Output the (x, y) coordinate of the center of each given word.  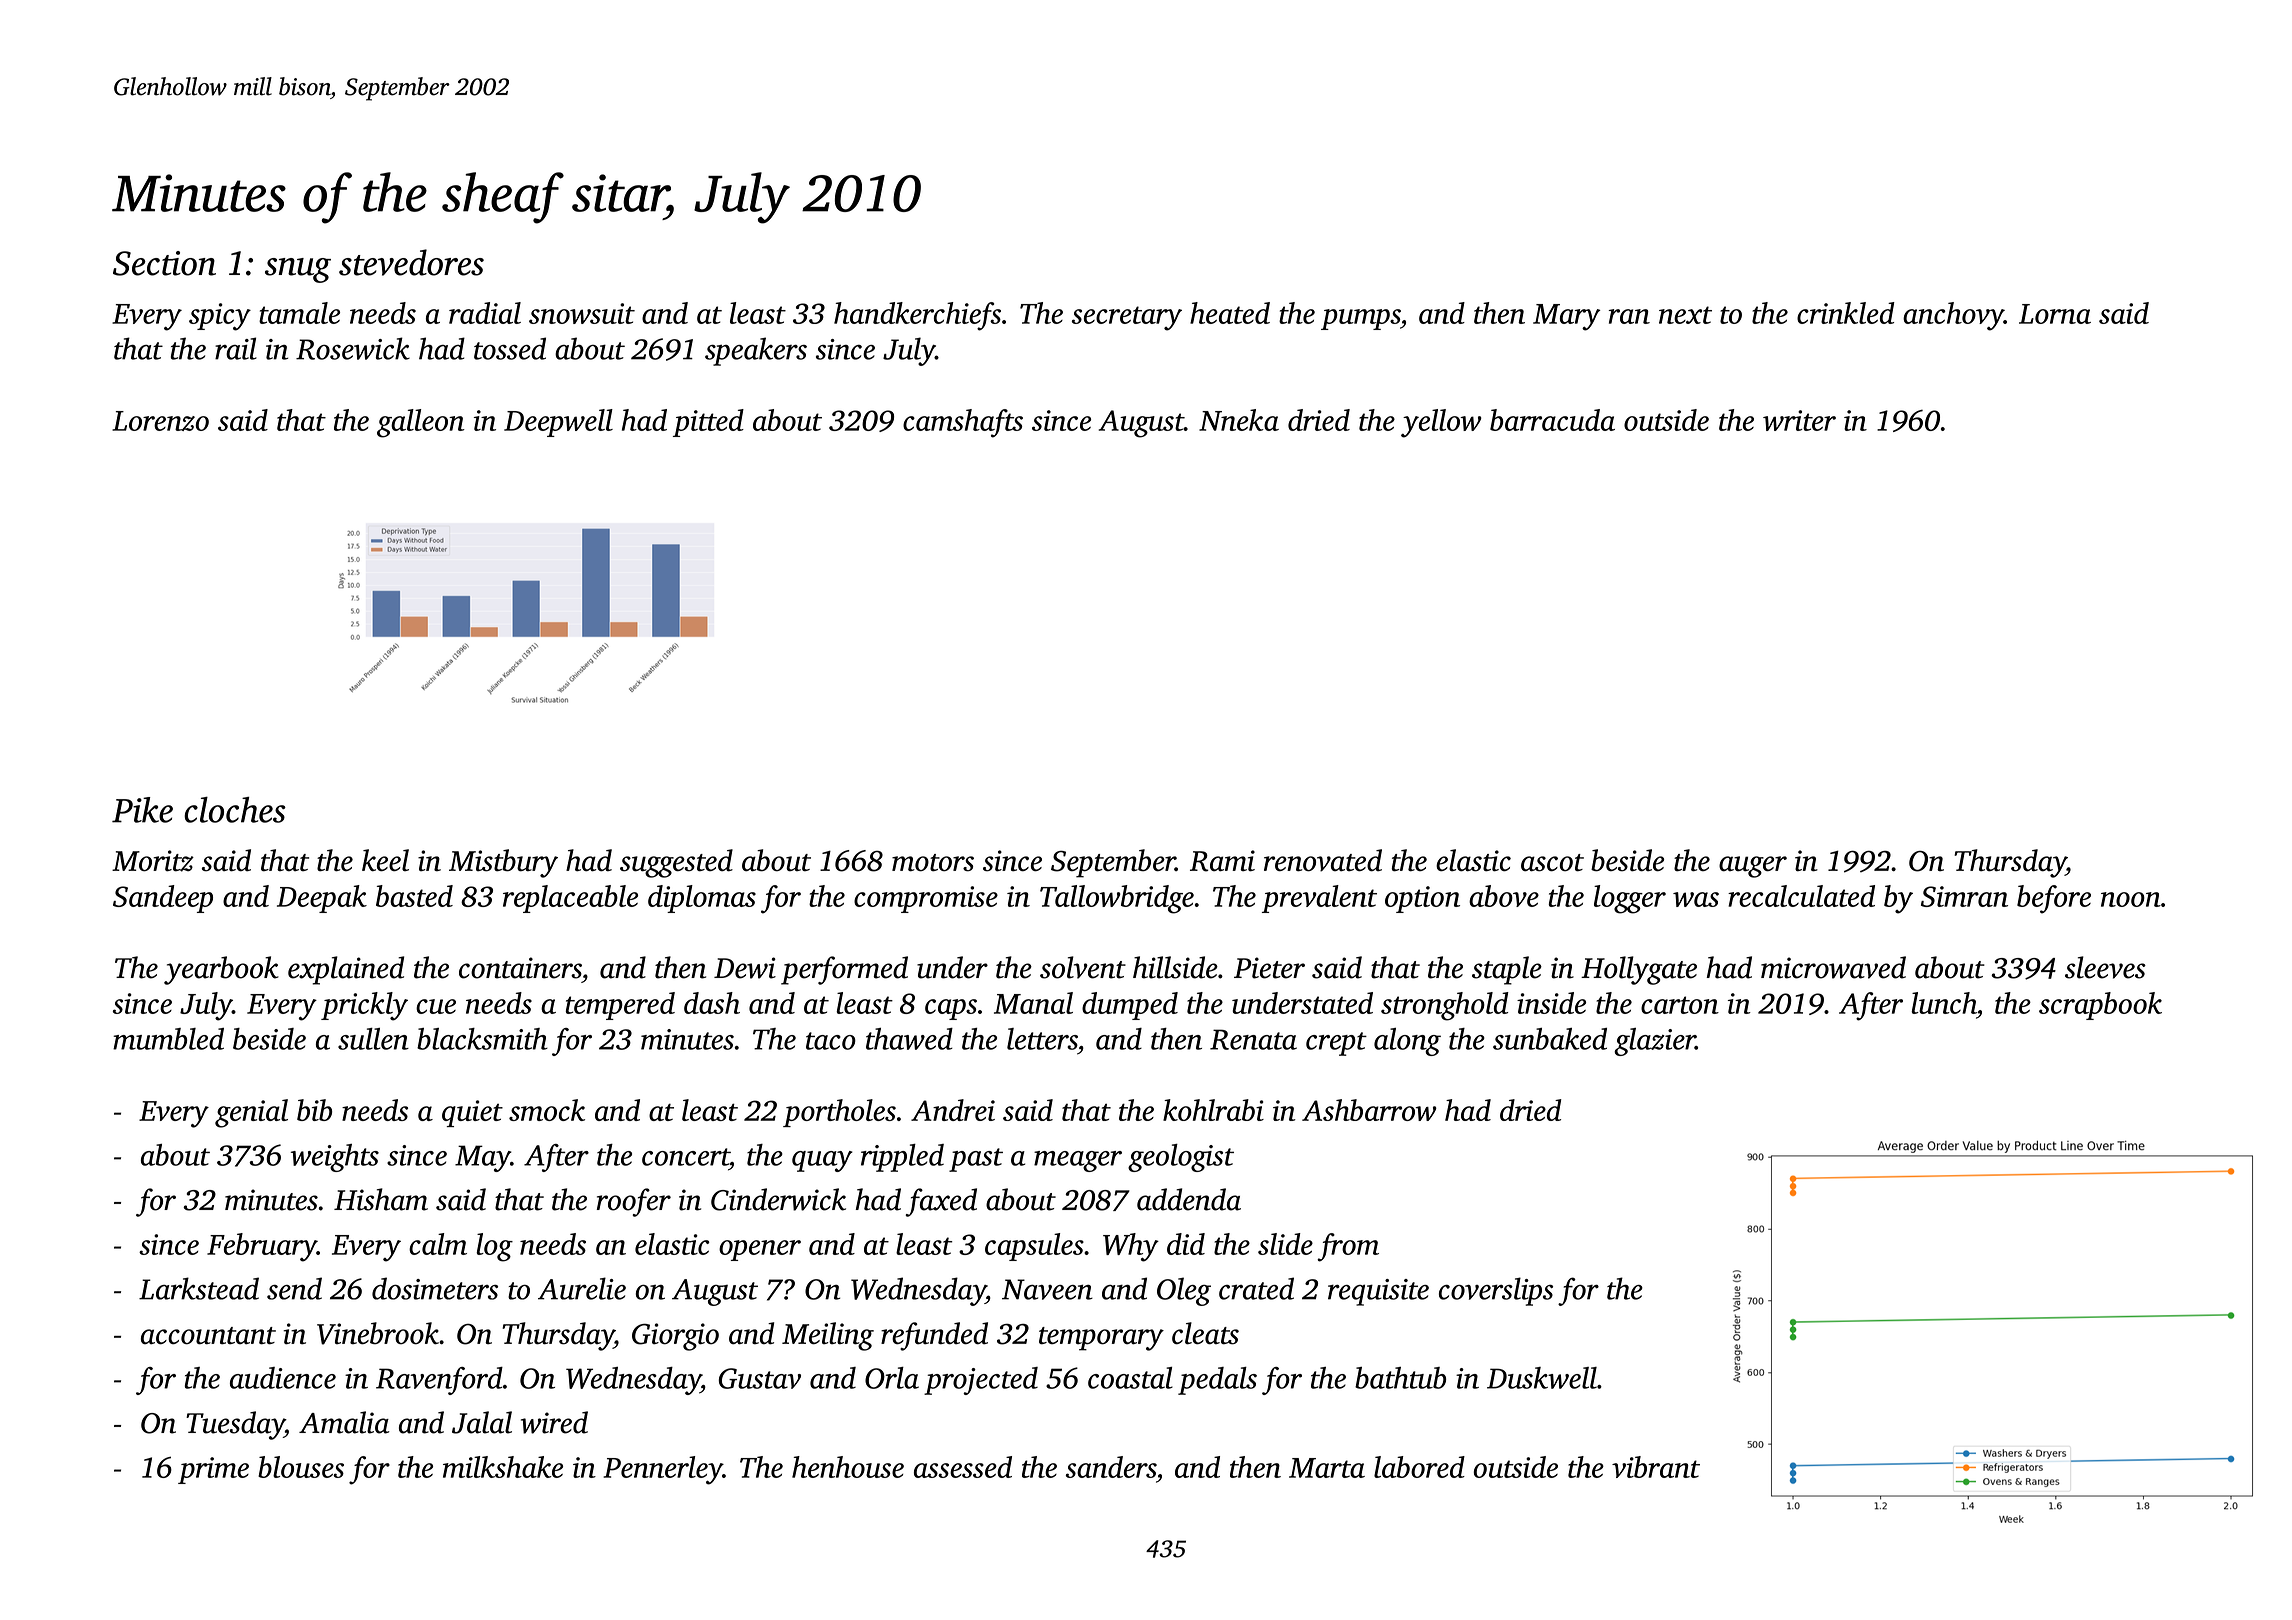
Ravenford (439, 1381)
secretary (1127, 318)
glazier (1655, 1042)
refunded (934, 1336)
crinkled (1846, 313)
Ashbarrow (1369, 1110)
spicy (220, 317)
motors (933, 863)
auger (1753, 867)
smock (547, 1110)
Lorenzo (160, 421)
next (1685, 315)
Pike (142, 810)
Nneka (1239, 420)
